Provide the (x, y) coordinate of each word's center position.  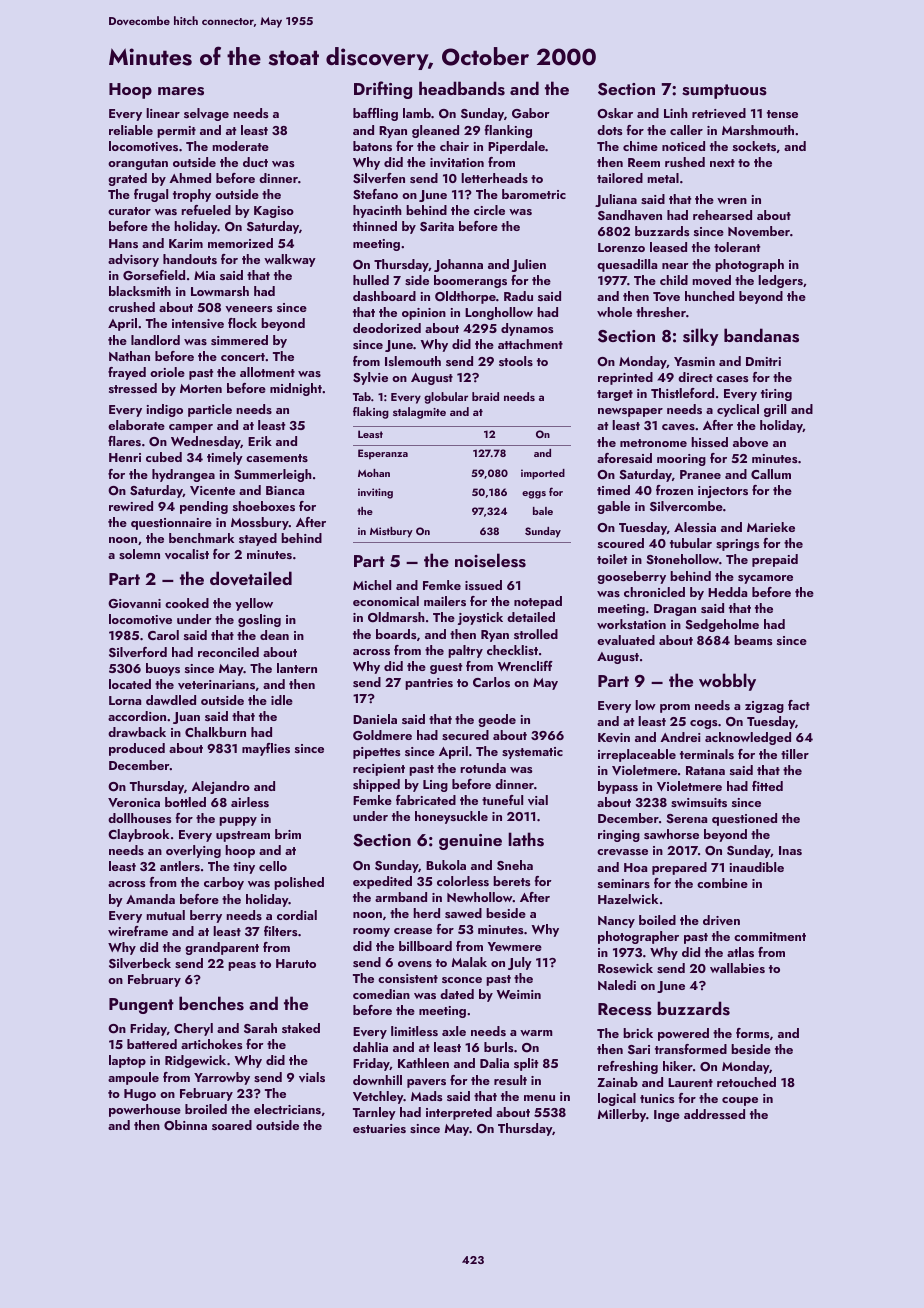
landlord (155, 340)
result (510, 1080)
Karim (186, 243)
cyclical (738, 410)
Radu (518, 296)
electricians (287, 1109)
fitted (767, 786)
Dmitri (763, 361)
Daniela (375, 719)
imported (543, 474)
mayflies (266, 749)
